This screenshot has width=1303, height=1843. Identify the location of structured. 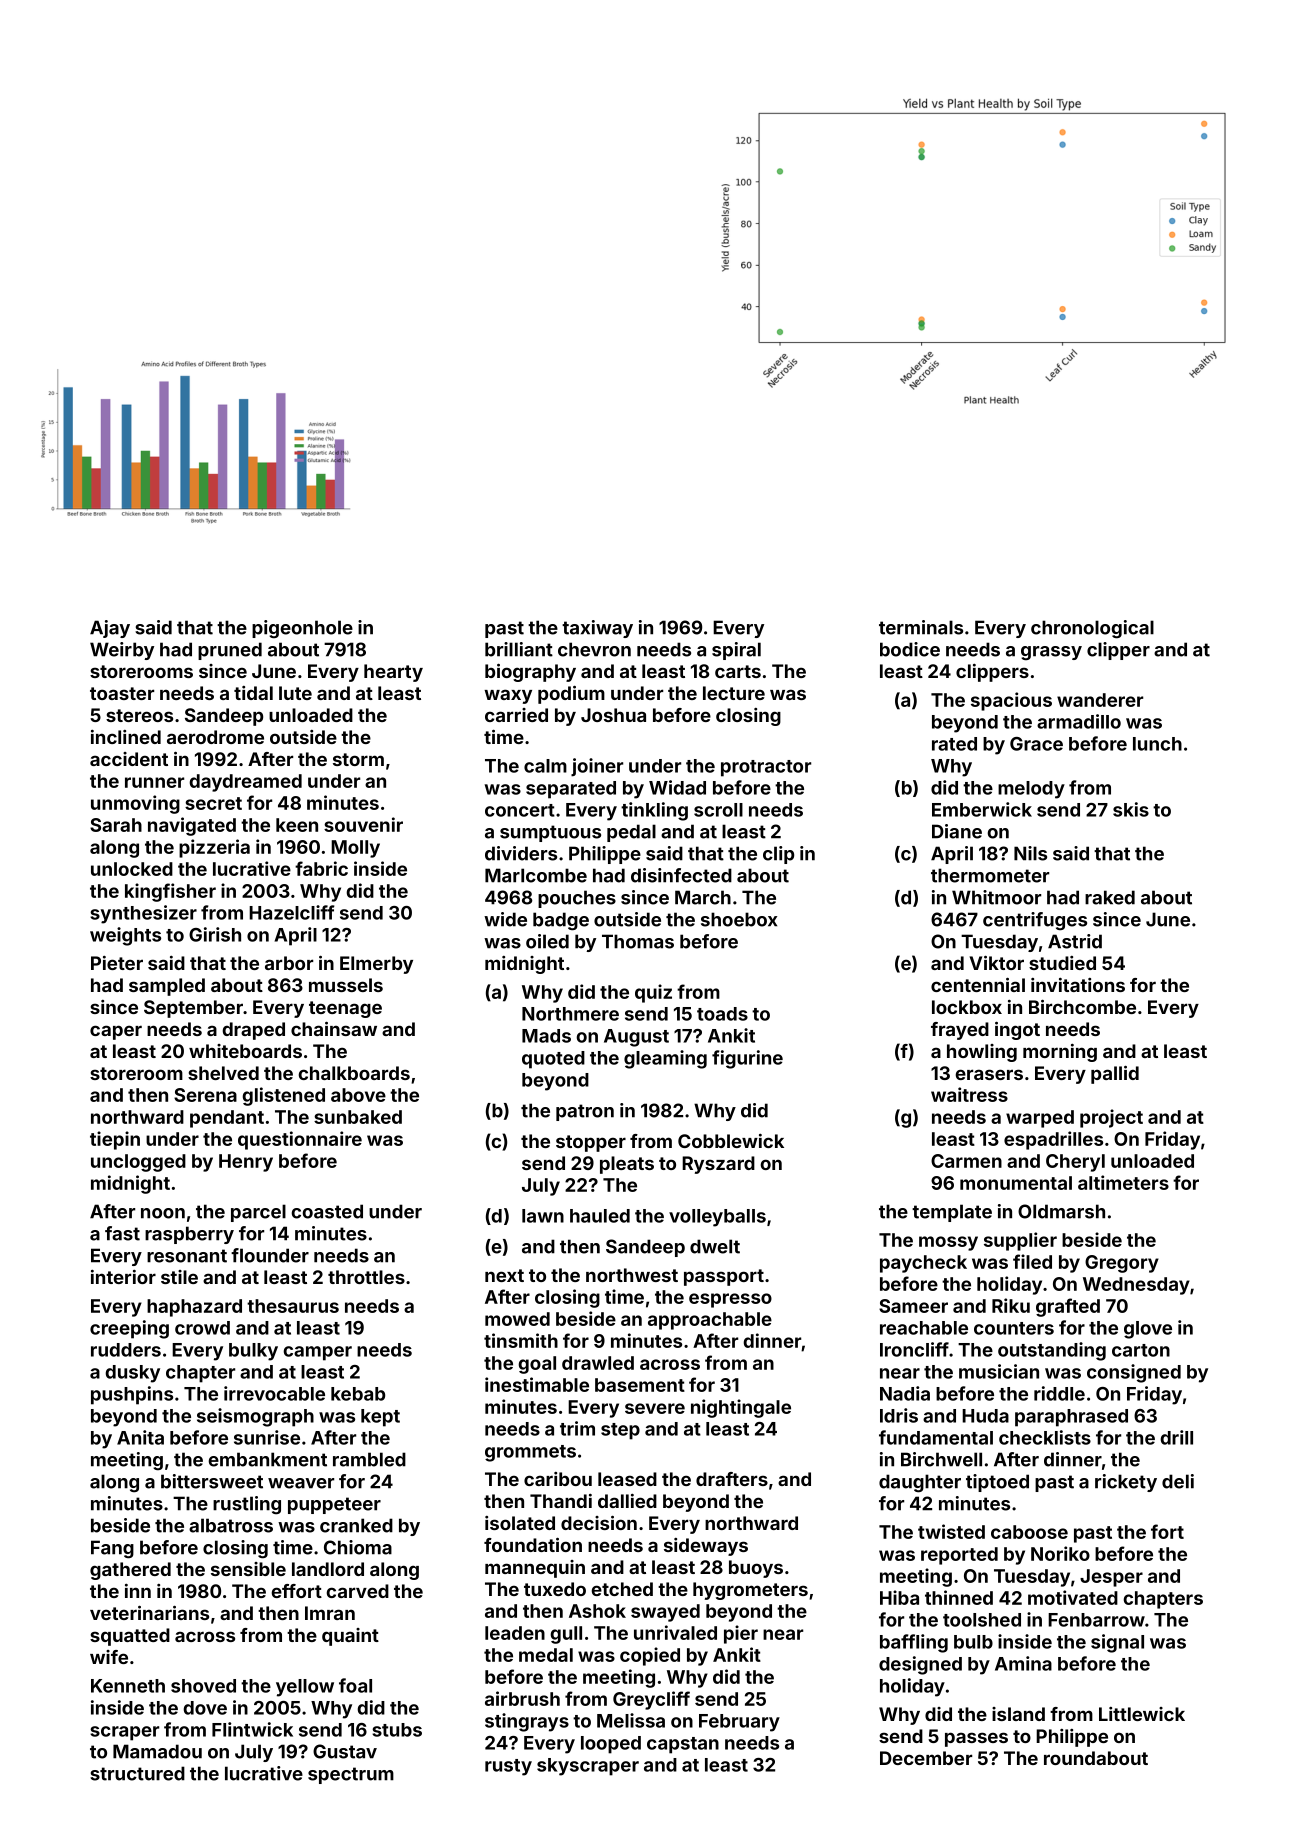
(137, 1773).
